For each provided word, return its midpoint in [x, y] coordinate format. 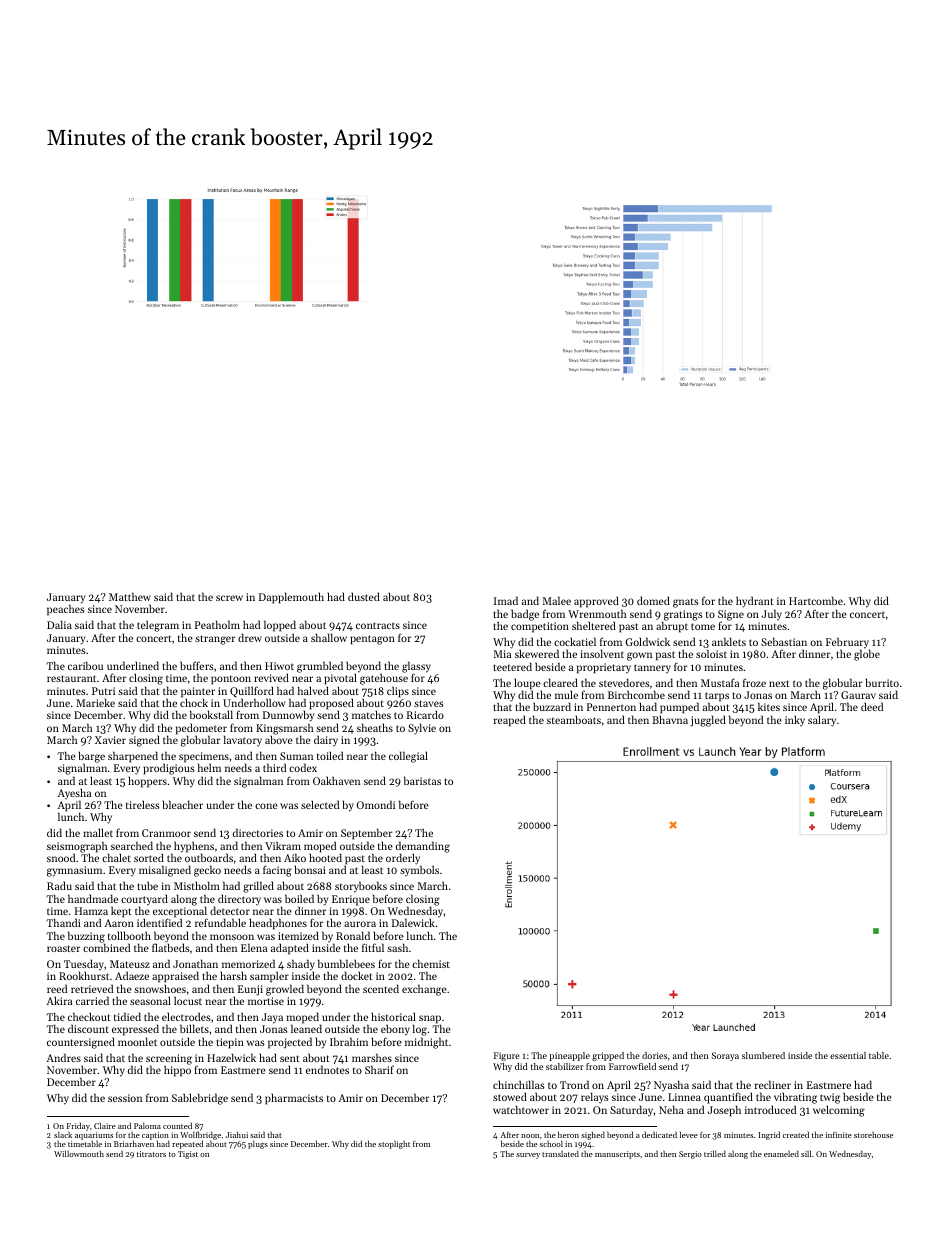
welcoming [839, 1111]
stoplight [394, 1144]
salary [822, 721]
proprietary [604, 668]
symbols [419, 871]
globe [867, 655]
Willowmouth [79, 1153]
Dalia [59, 624]
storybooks [361, 887]
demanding [423, 847]
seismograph [78, 847]
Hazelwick [231, 1057]
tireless [143, 804]
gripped [608, 1056]
